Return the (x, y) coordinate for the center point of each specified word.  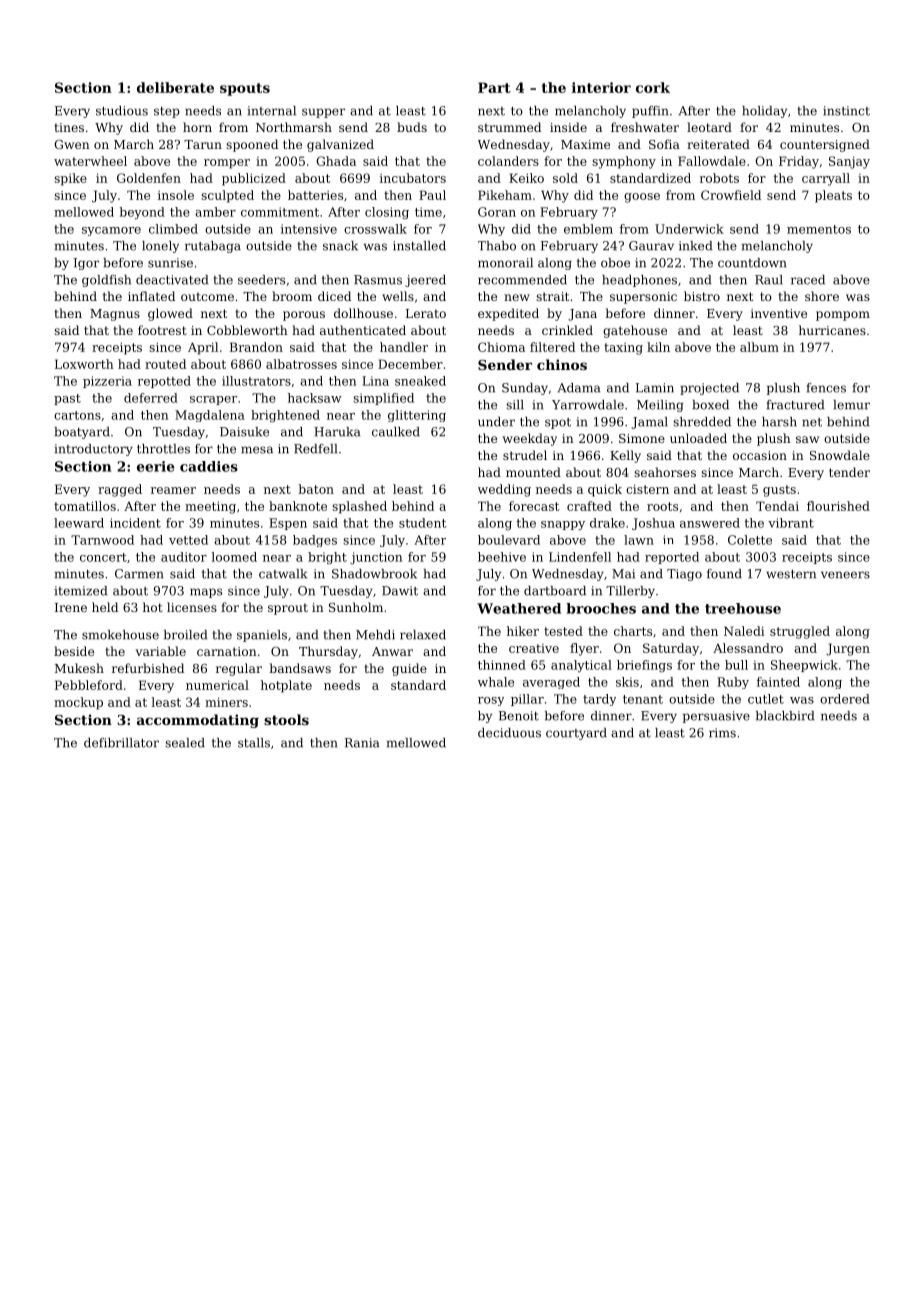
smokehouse (120, 635)
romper (227, 164)
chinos (562, 364)
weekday (530, 439)
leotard (709, 127)
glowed (170, 314)
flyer (584, 649)
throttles (163, 449)
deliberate (175, 87)
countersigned (825, 145)
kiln (658, 347)
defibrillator (121, 743)
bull (736, 665)
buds (412, 127)
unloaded (698, 438)
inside (568, 127)
